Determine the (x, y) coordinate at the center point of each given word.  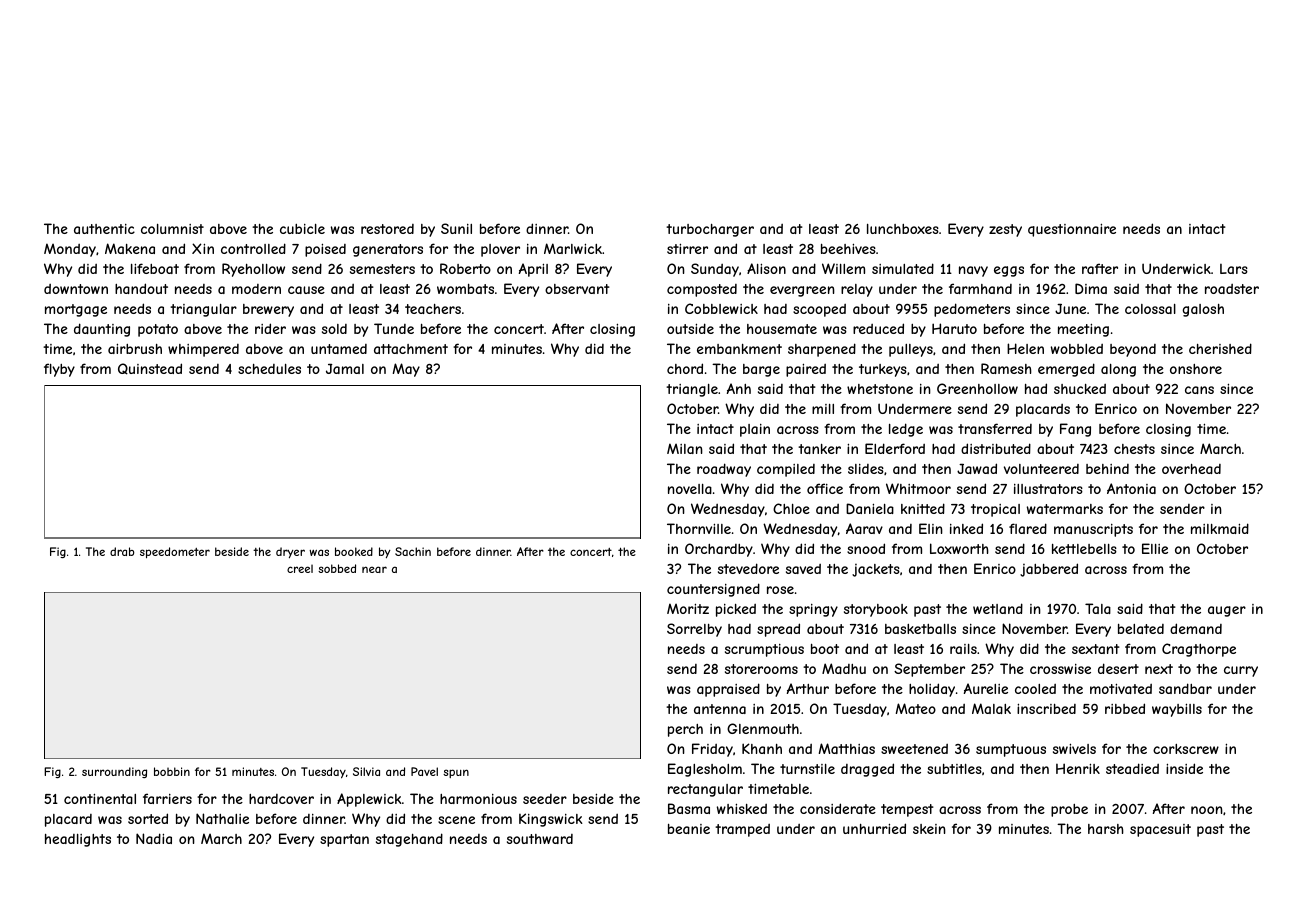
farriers (167, 798)
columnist (172, 229)
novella (690, 489)
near (374, 569)
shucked (1080, 389)
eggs (1009, 271)
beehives (848, 248)
